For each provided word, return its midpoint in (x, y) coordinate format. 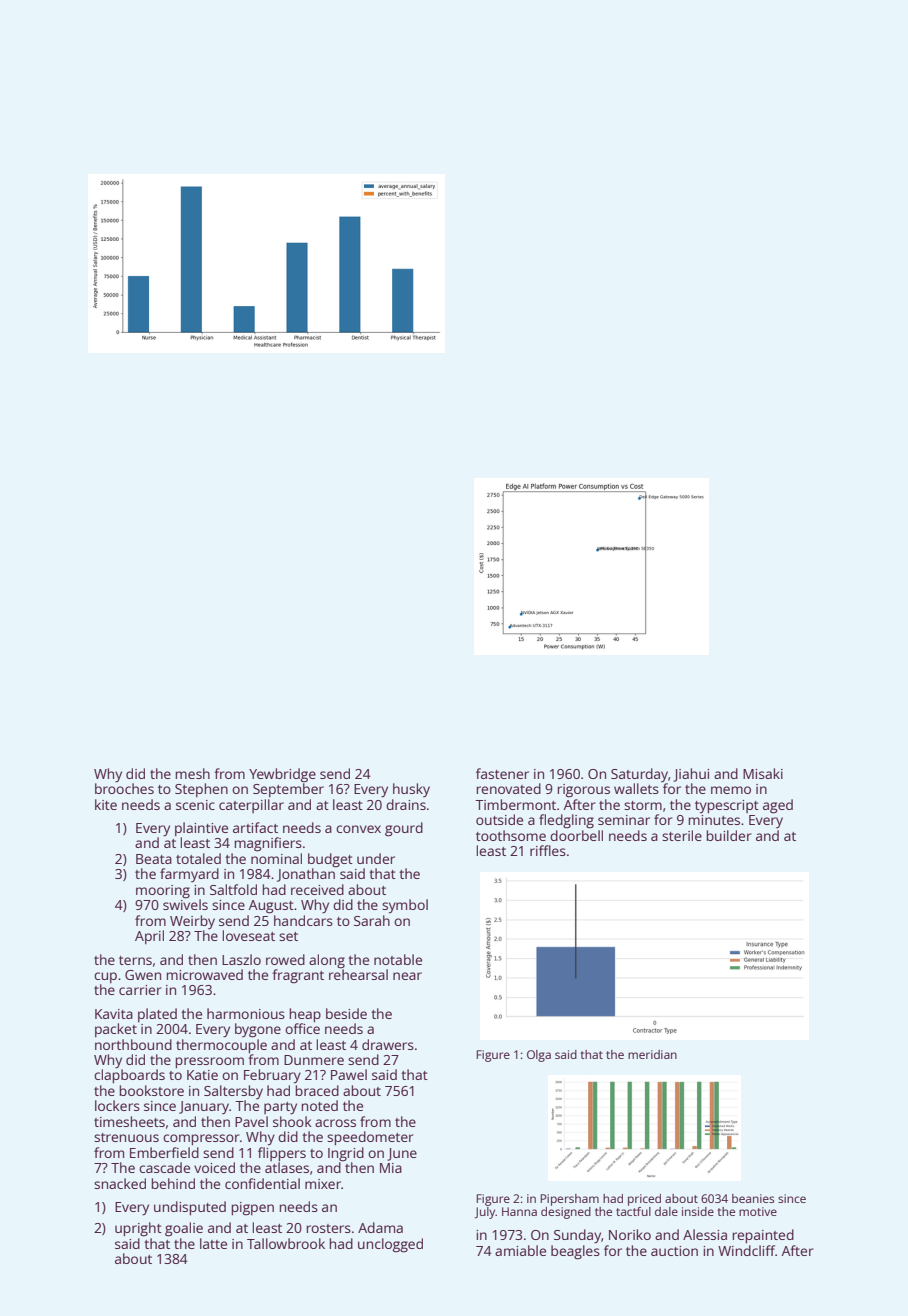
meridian (652, 1054)
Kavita (114, 1014)
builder (728, 835)
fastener (502, 773)
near (407, 976)
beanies (753, 1198)
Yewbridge (282, 775)
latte (213, 1243)
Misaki (763, 773)
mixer (323, 1184)
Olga (539, 1056)
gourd (404, 829)
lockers (117, 1105)
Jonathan (306, 875)
